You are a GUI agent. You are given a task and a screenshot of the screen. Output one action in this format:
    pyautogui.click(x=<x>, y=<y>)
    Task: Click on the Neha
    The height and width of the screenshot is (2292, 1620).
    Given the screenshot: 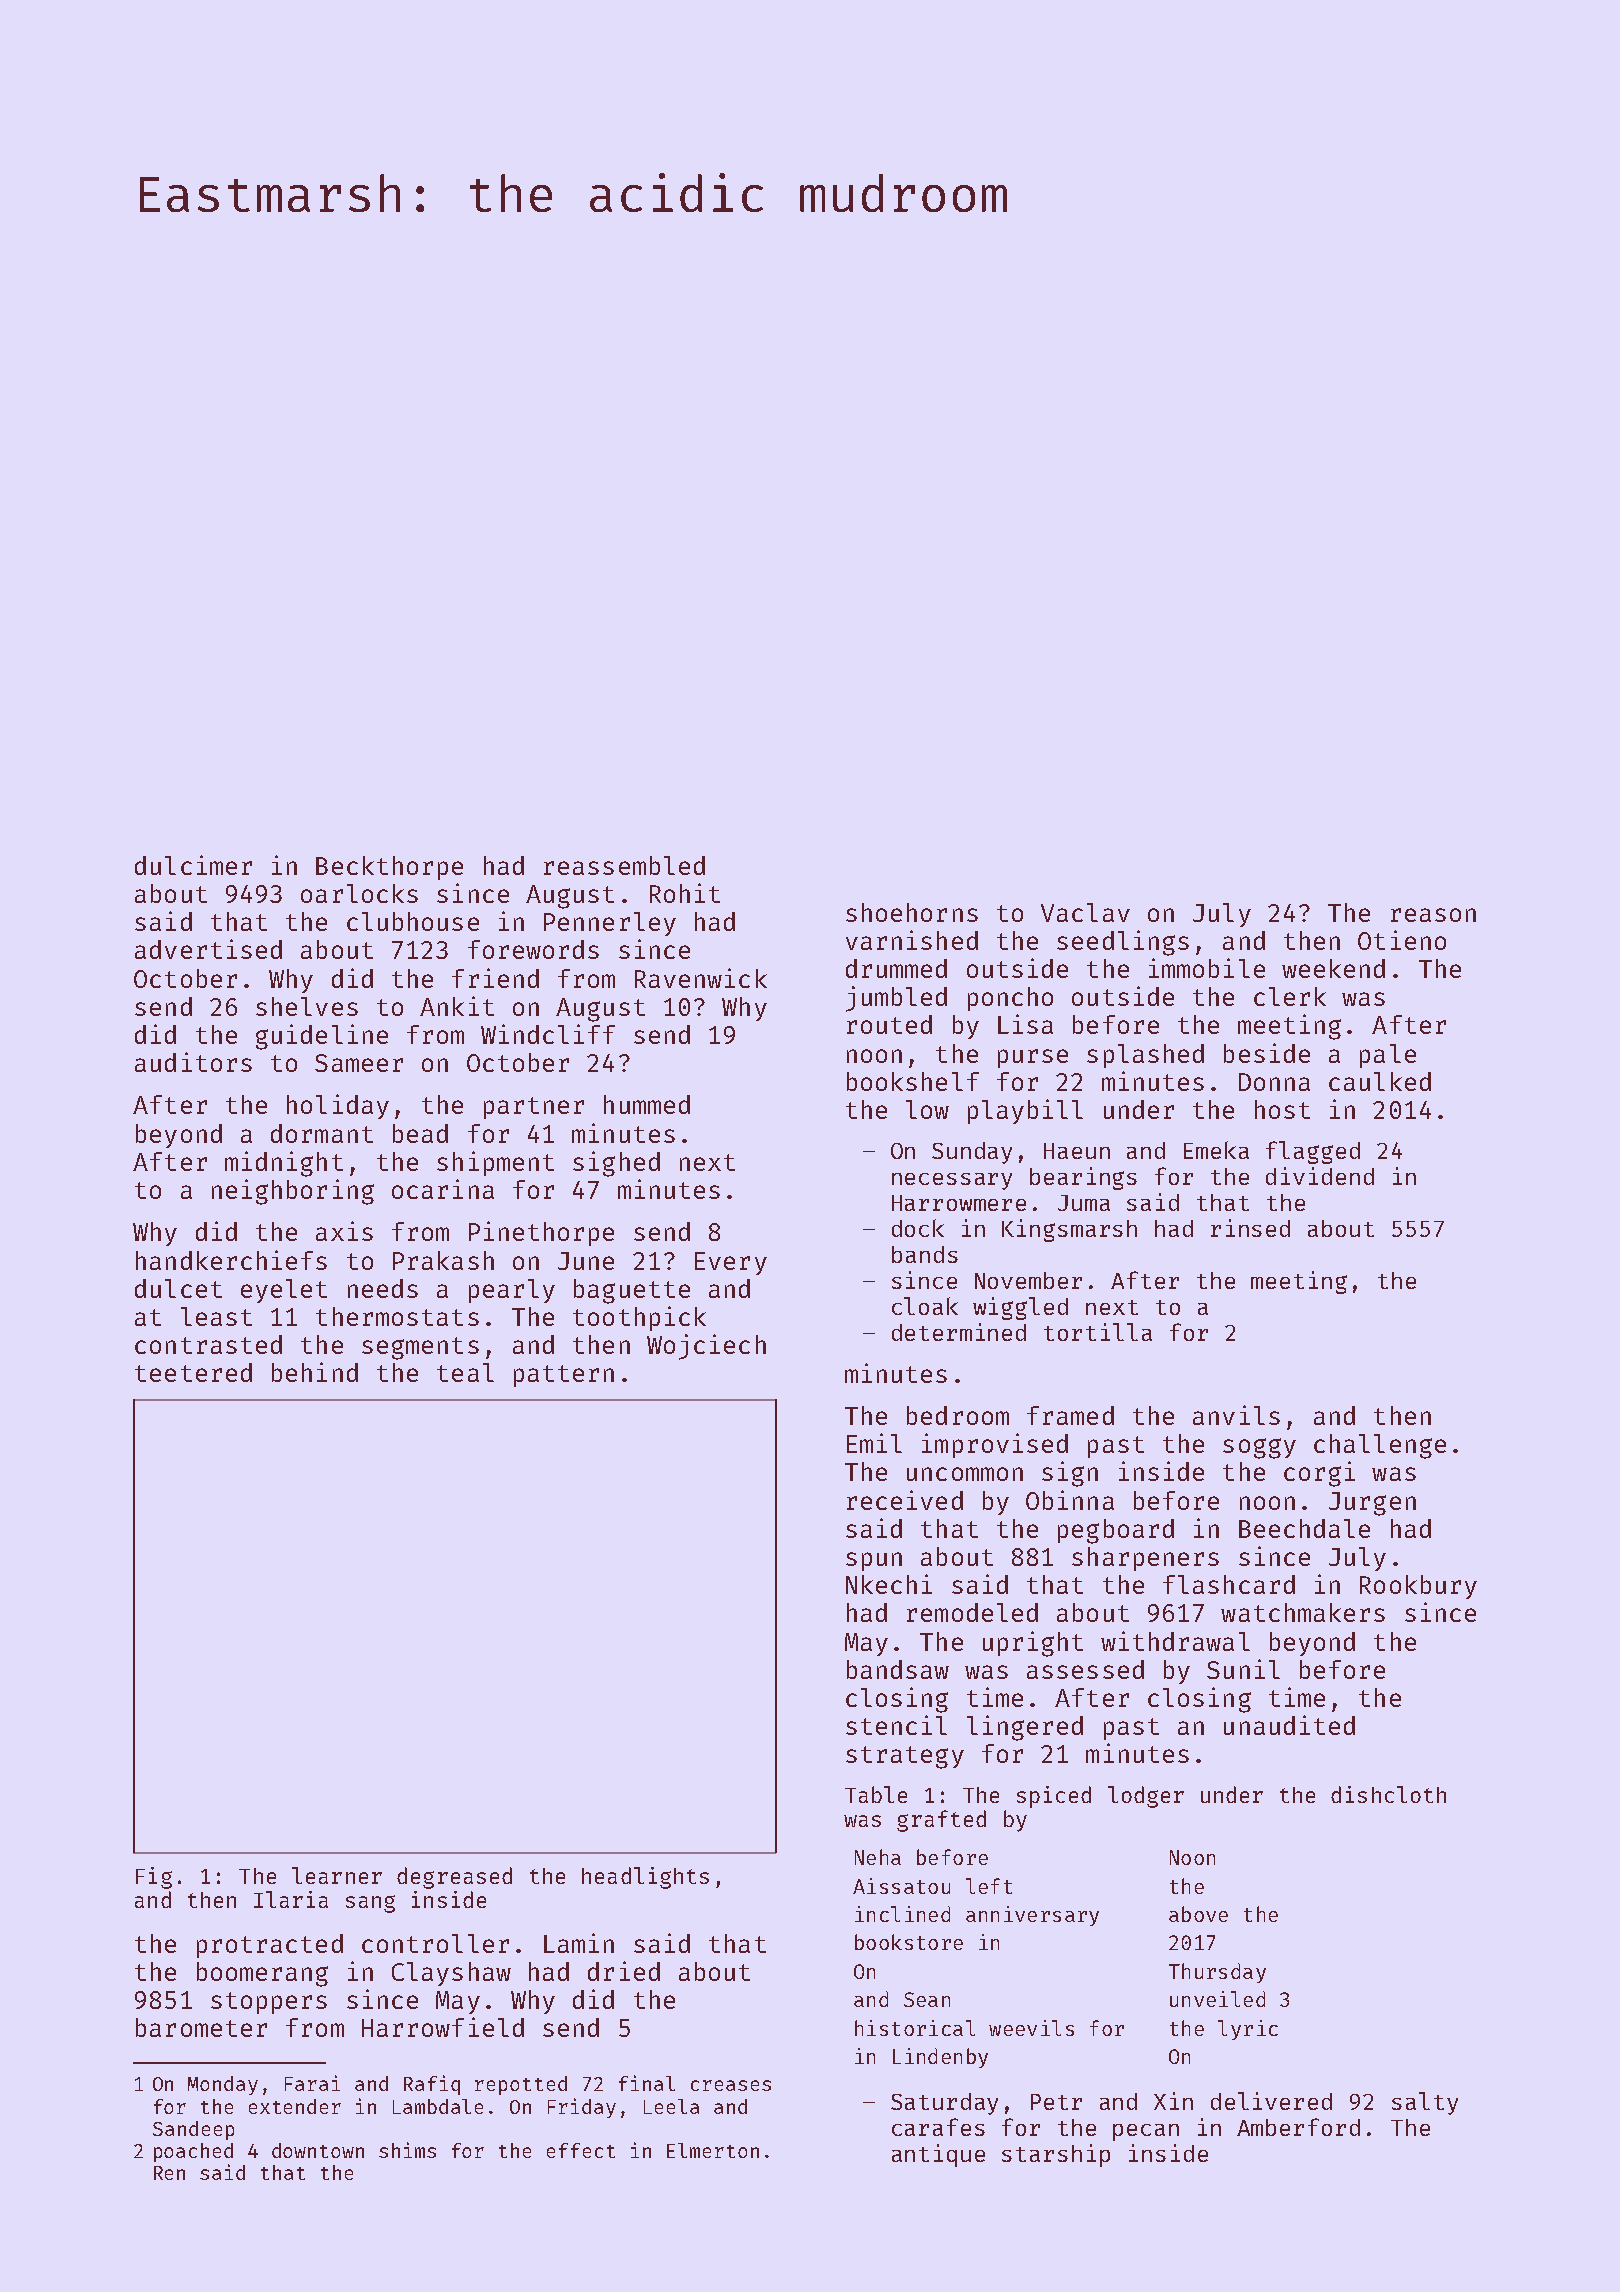 What is the action you would take?
    pyautogui.click(x=878, y=1857)
